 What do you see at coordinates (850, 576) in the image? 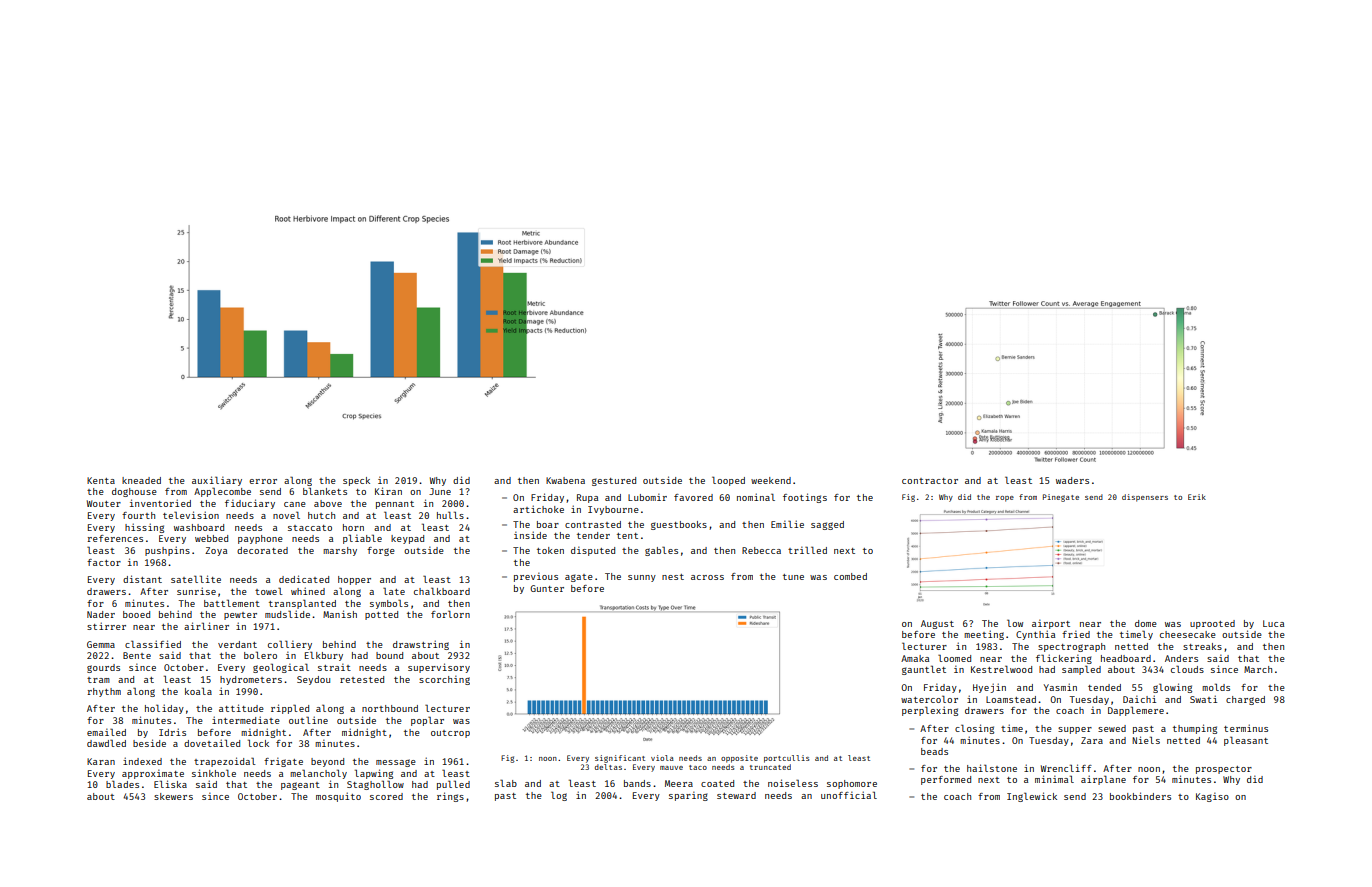
I see `combed` at bounding box center [850, 576].
